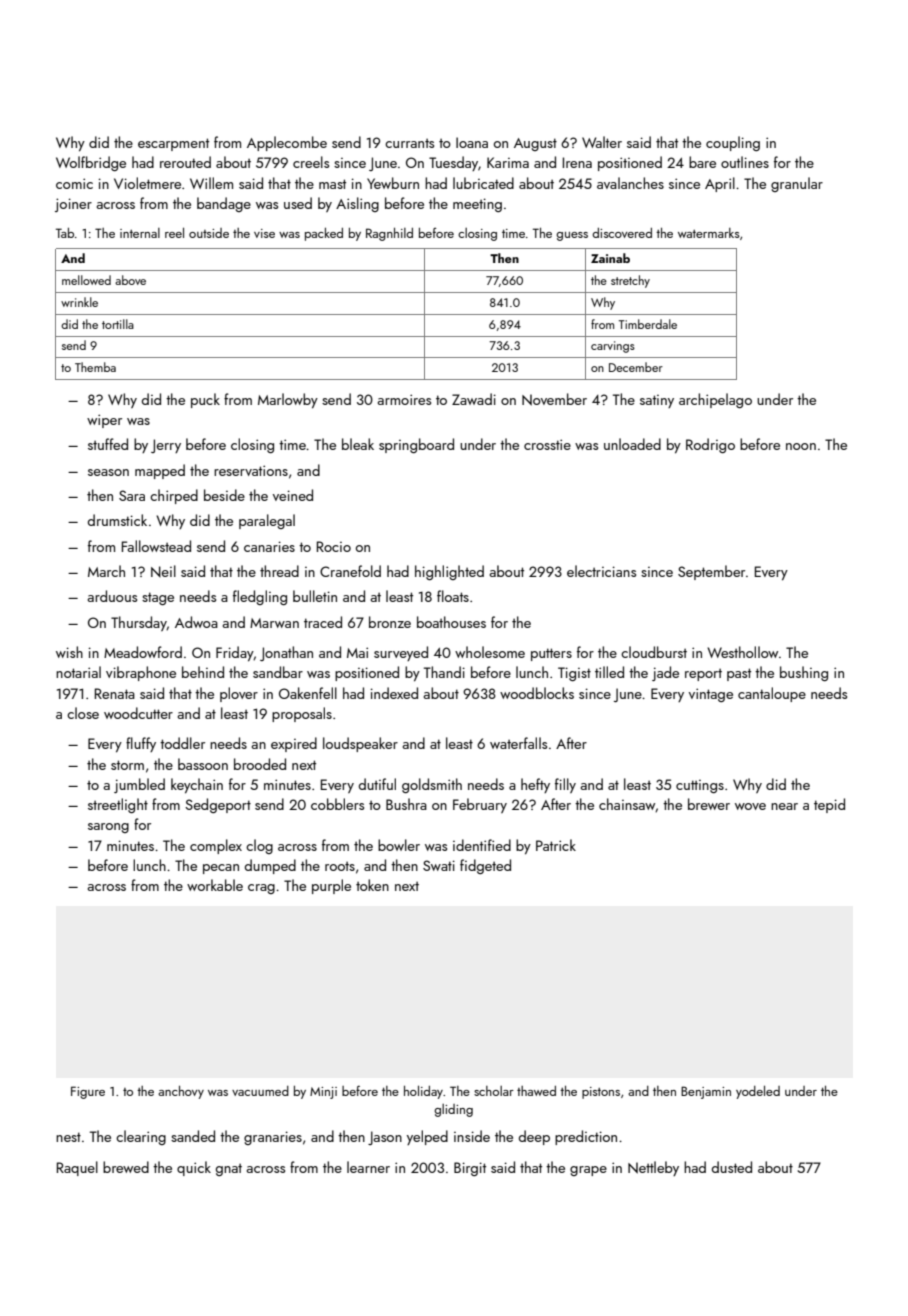 The width and height of the screenshot is (908, 1316). What do you see at coordinates (472, 142) in the screenshot?
I see `Ioana` at bounding box center [472, 142].
